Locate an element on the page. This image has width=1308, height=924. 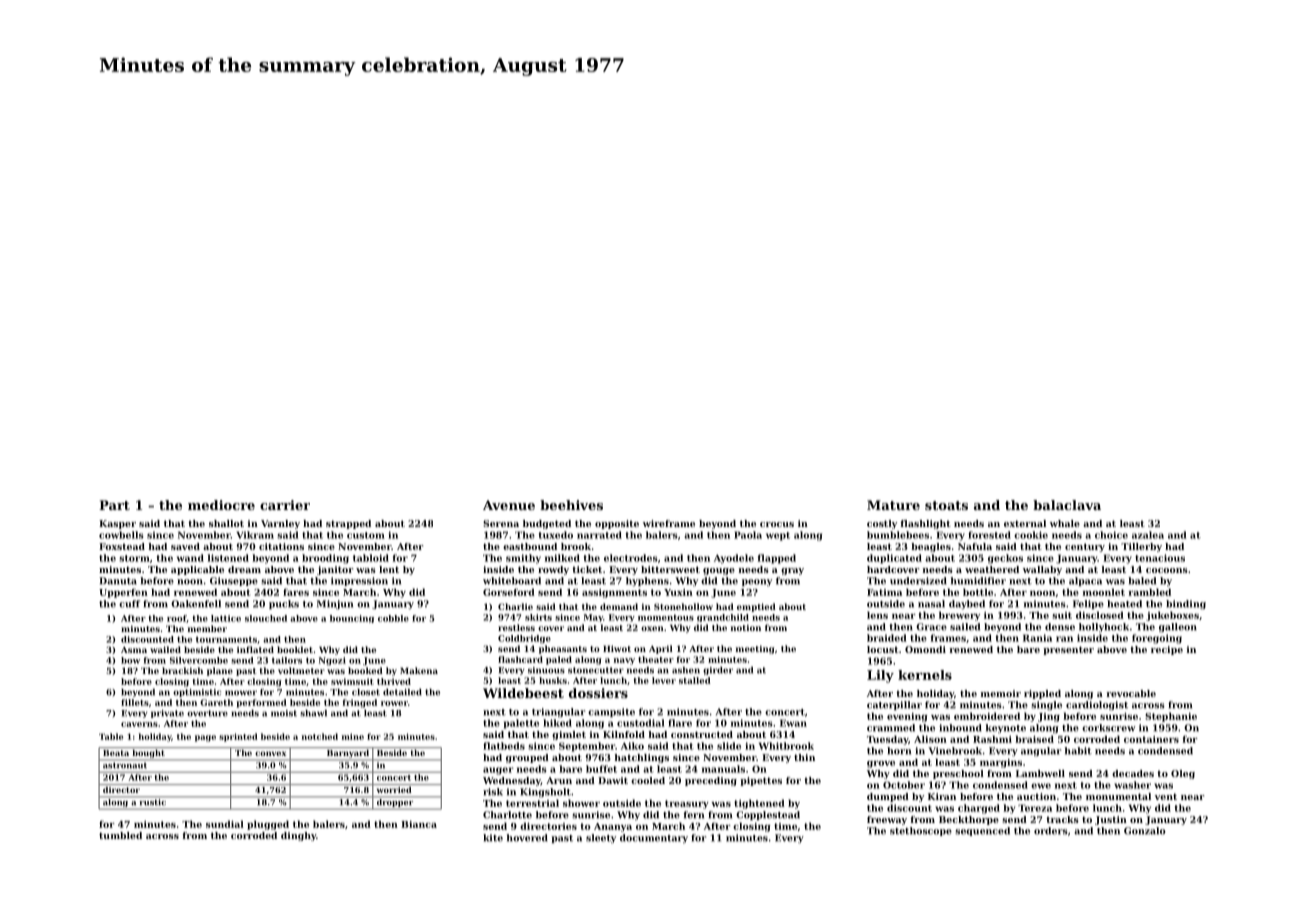
Upperfen is located at coordinates (123, 593).
